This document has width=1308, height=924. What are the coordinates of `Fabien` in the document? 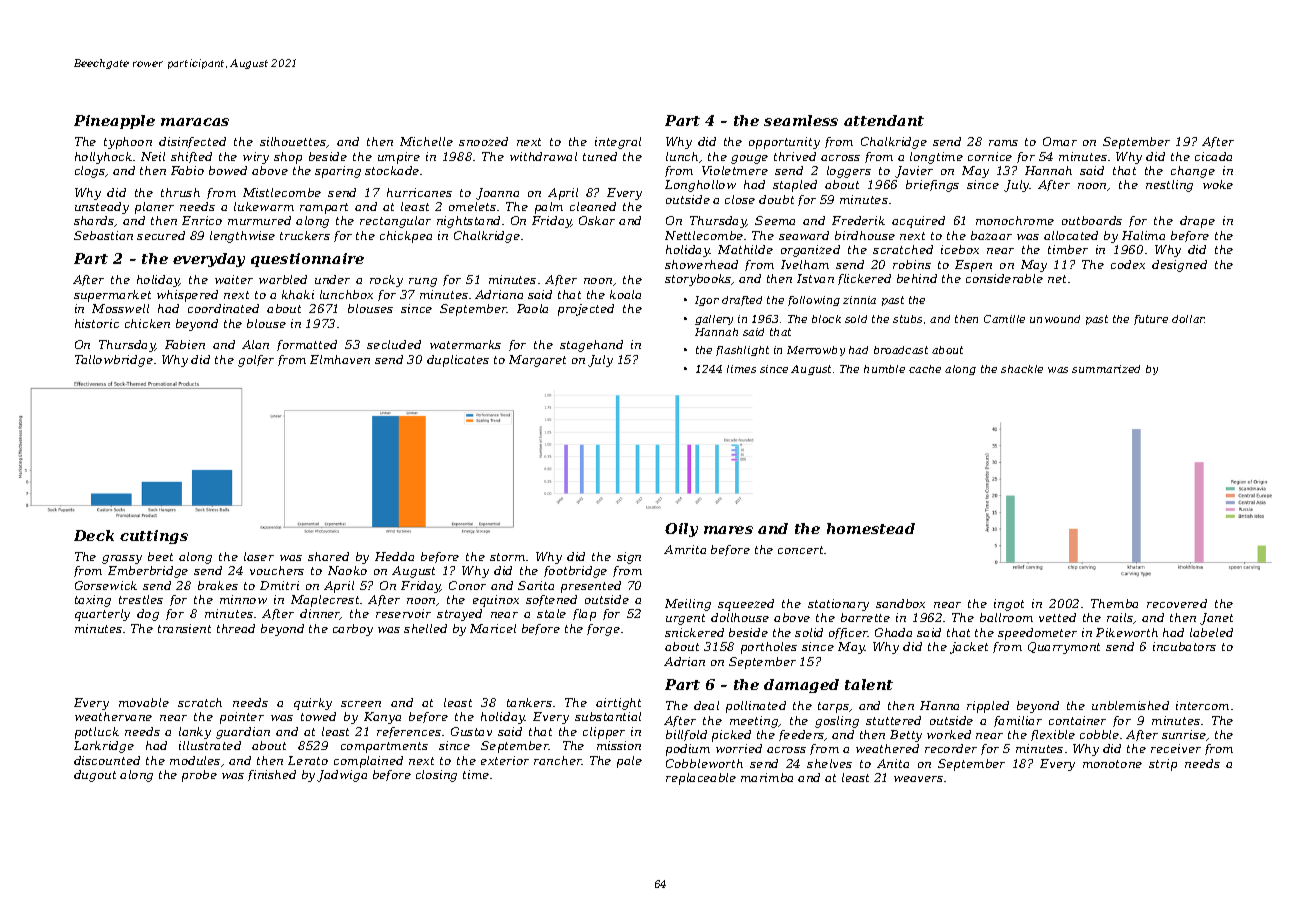 It's located at (185, 344).
